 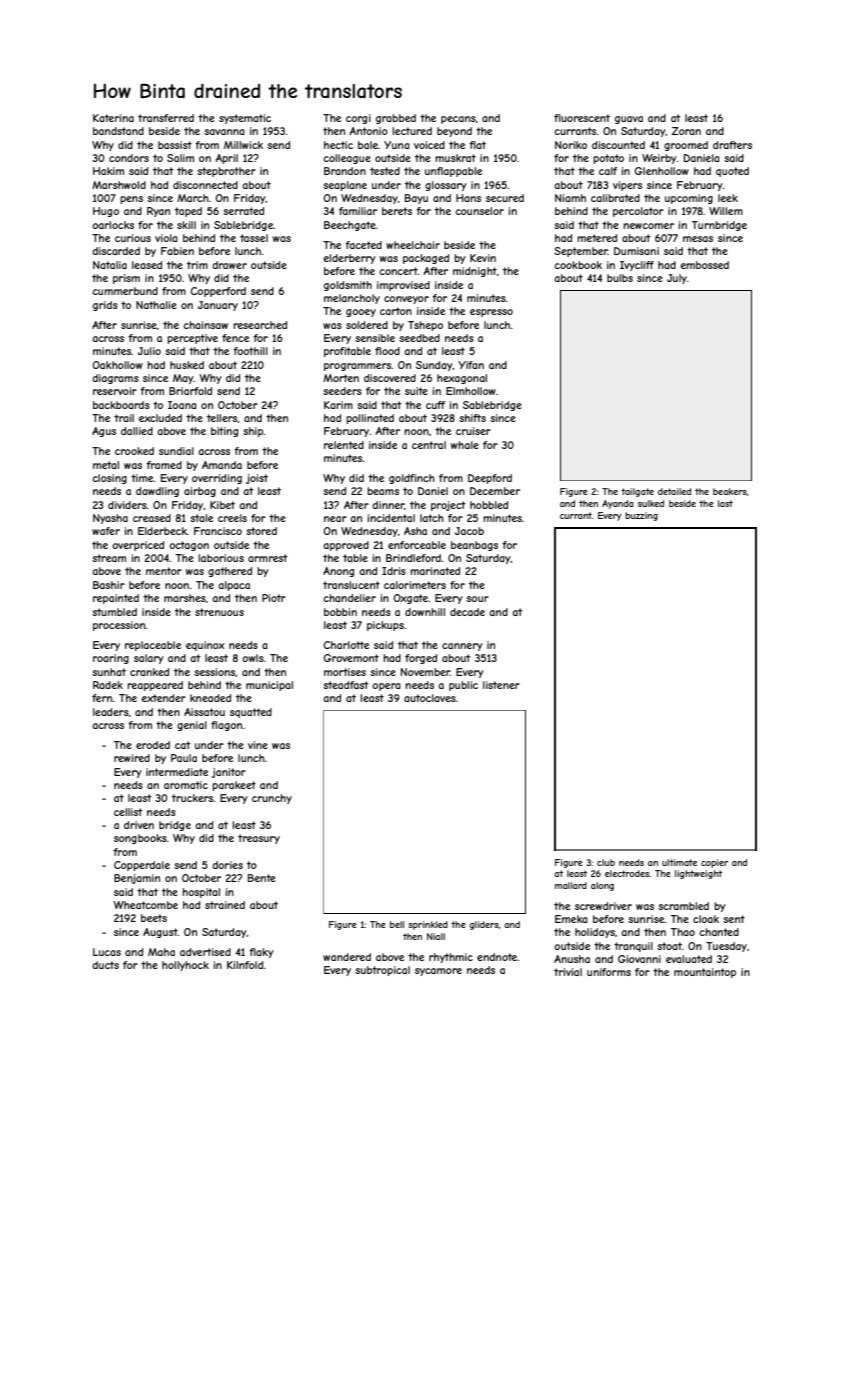 I want to click on listener, so click(x=501, y=685).
